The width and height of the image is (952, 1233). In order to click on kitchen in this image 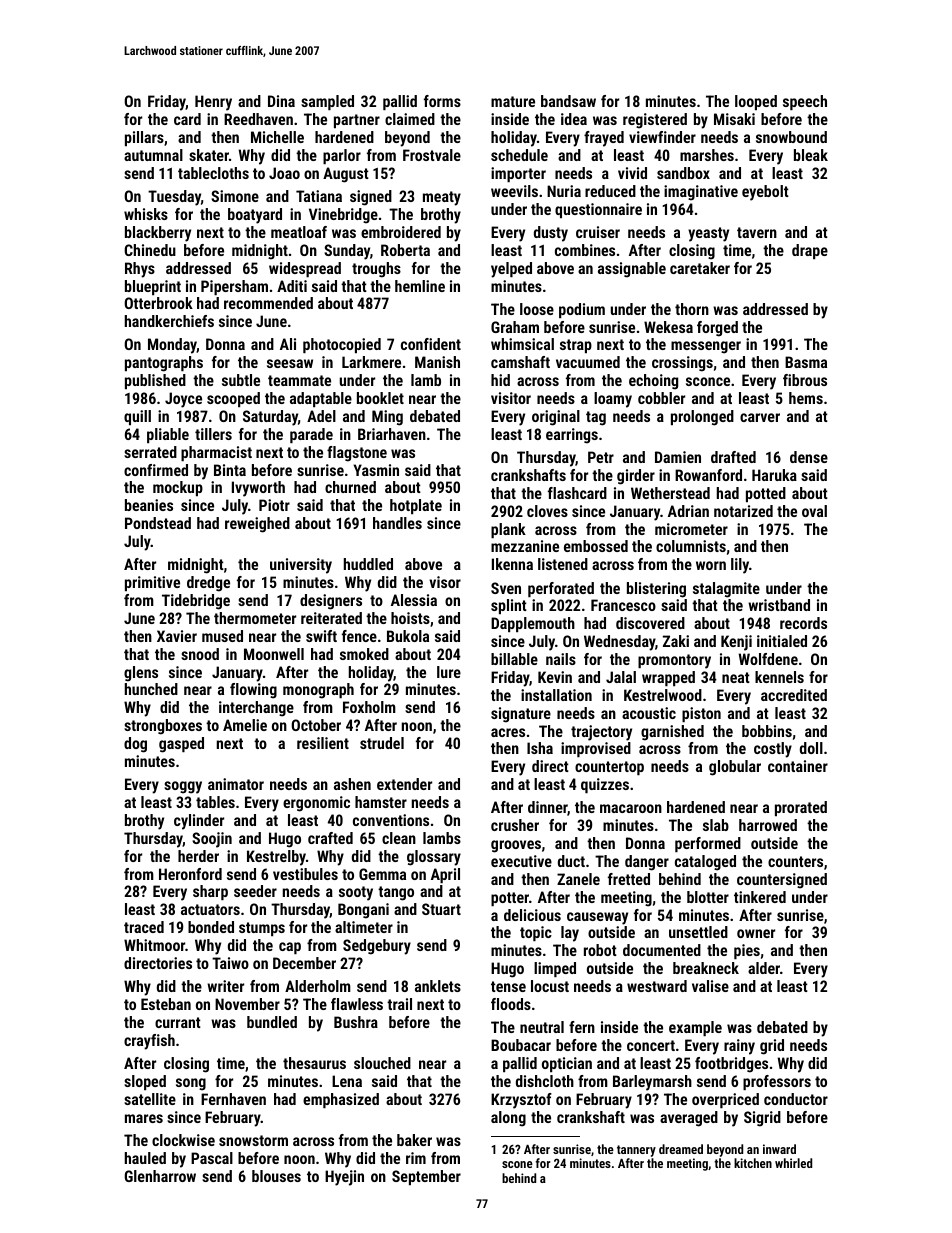, I will do `click(753, 1163)`.
